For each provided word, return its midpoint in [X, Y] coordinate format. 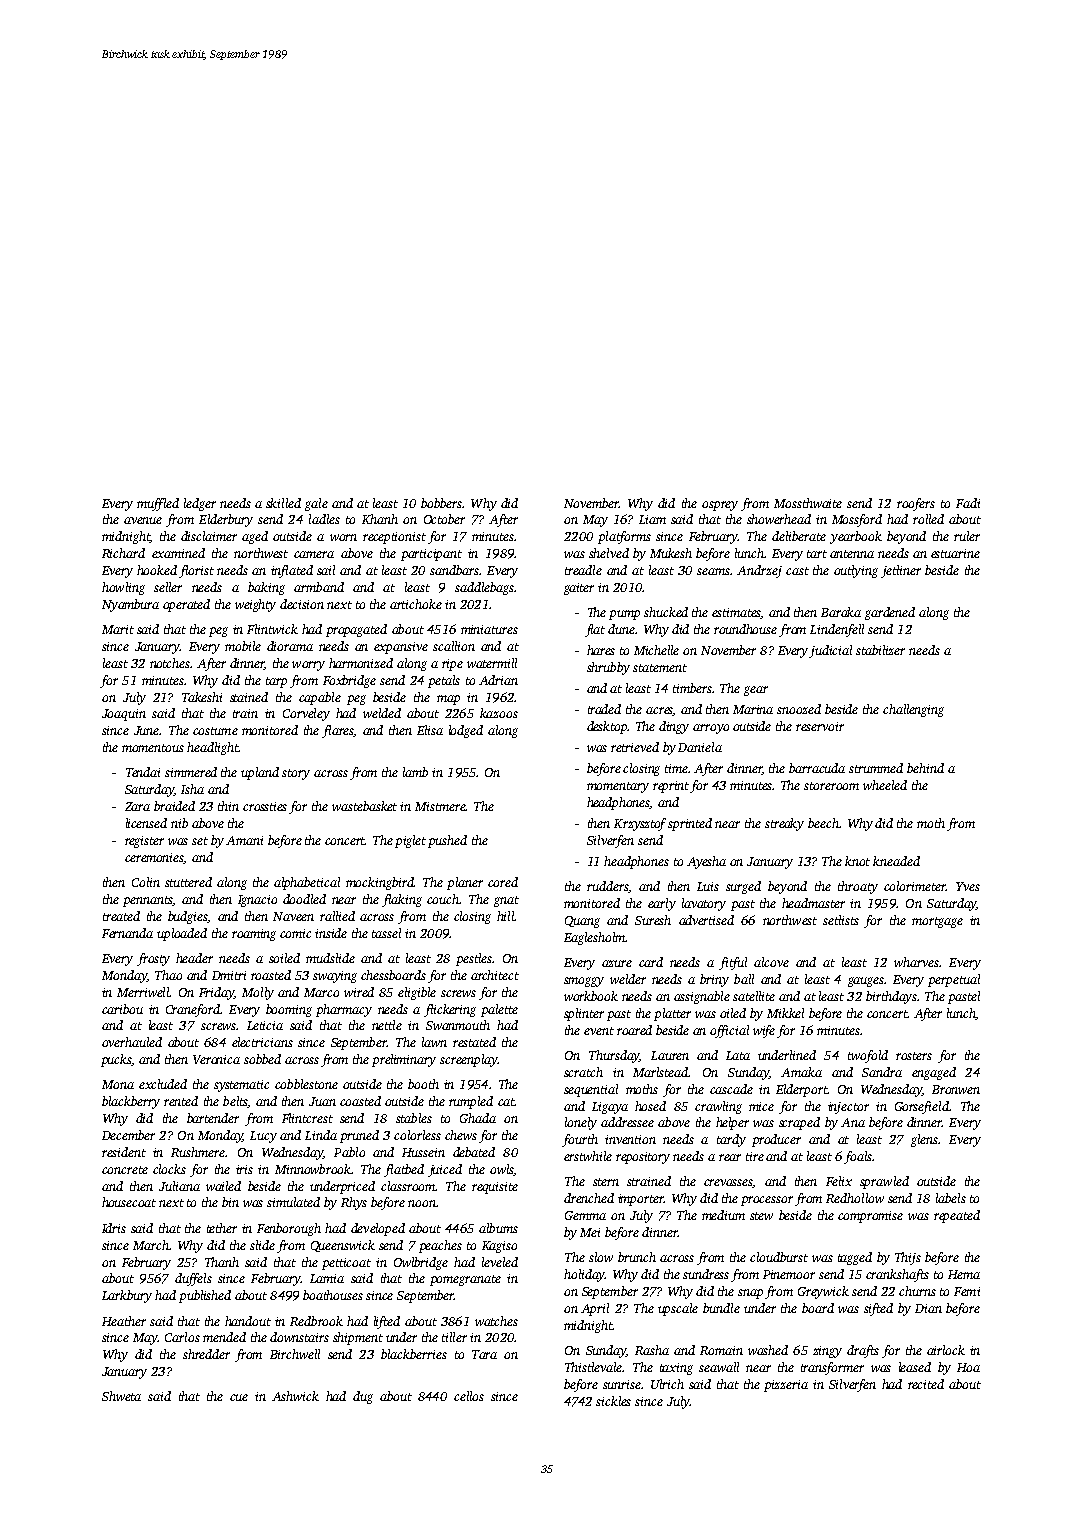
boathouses [333, 1295]
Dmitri [229, 975]
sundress [706, 1274]
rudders [607, 886]
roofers [916, 504]
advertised [706, 920]
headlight [213, 748]
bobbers [441, 503]
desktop [607, 727]
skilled [283, 503]
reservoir [820, 726]
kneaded [896, 861]
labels [951, 1198]
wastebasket [364, 806]
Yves [968, 886]
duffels [193, 1279]
